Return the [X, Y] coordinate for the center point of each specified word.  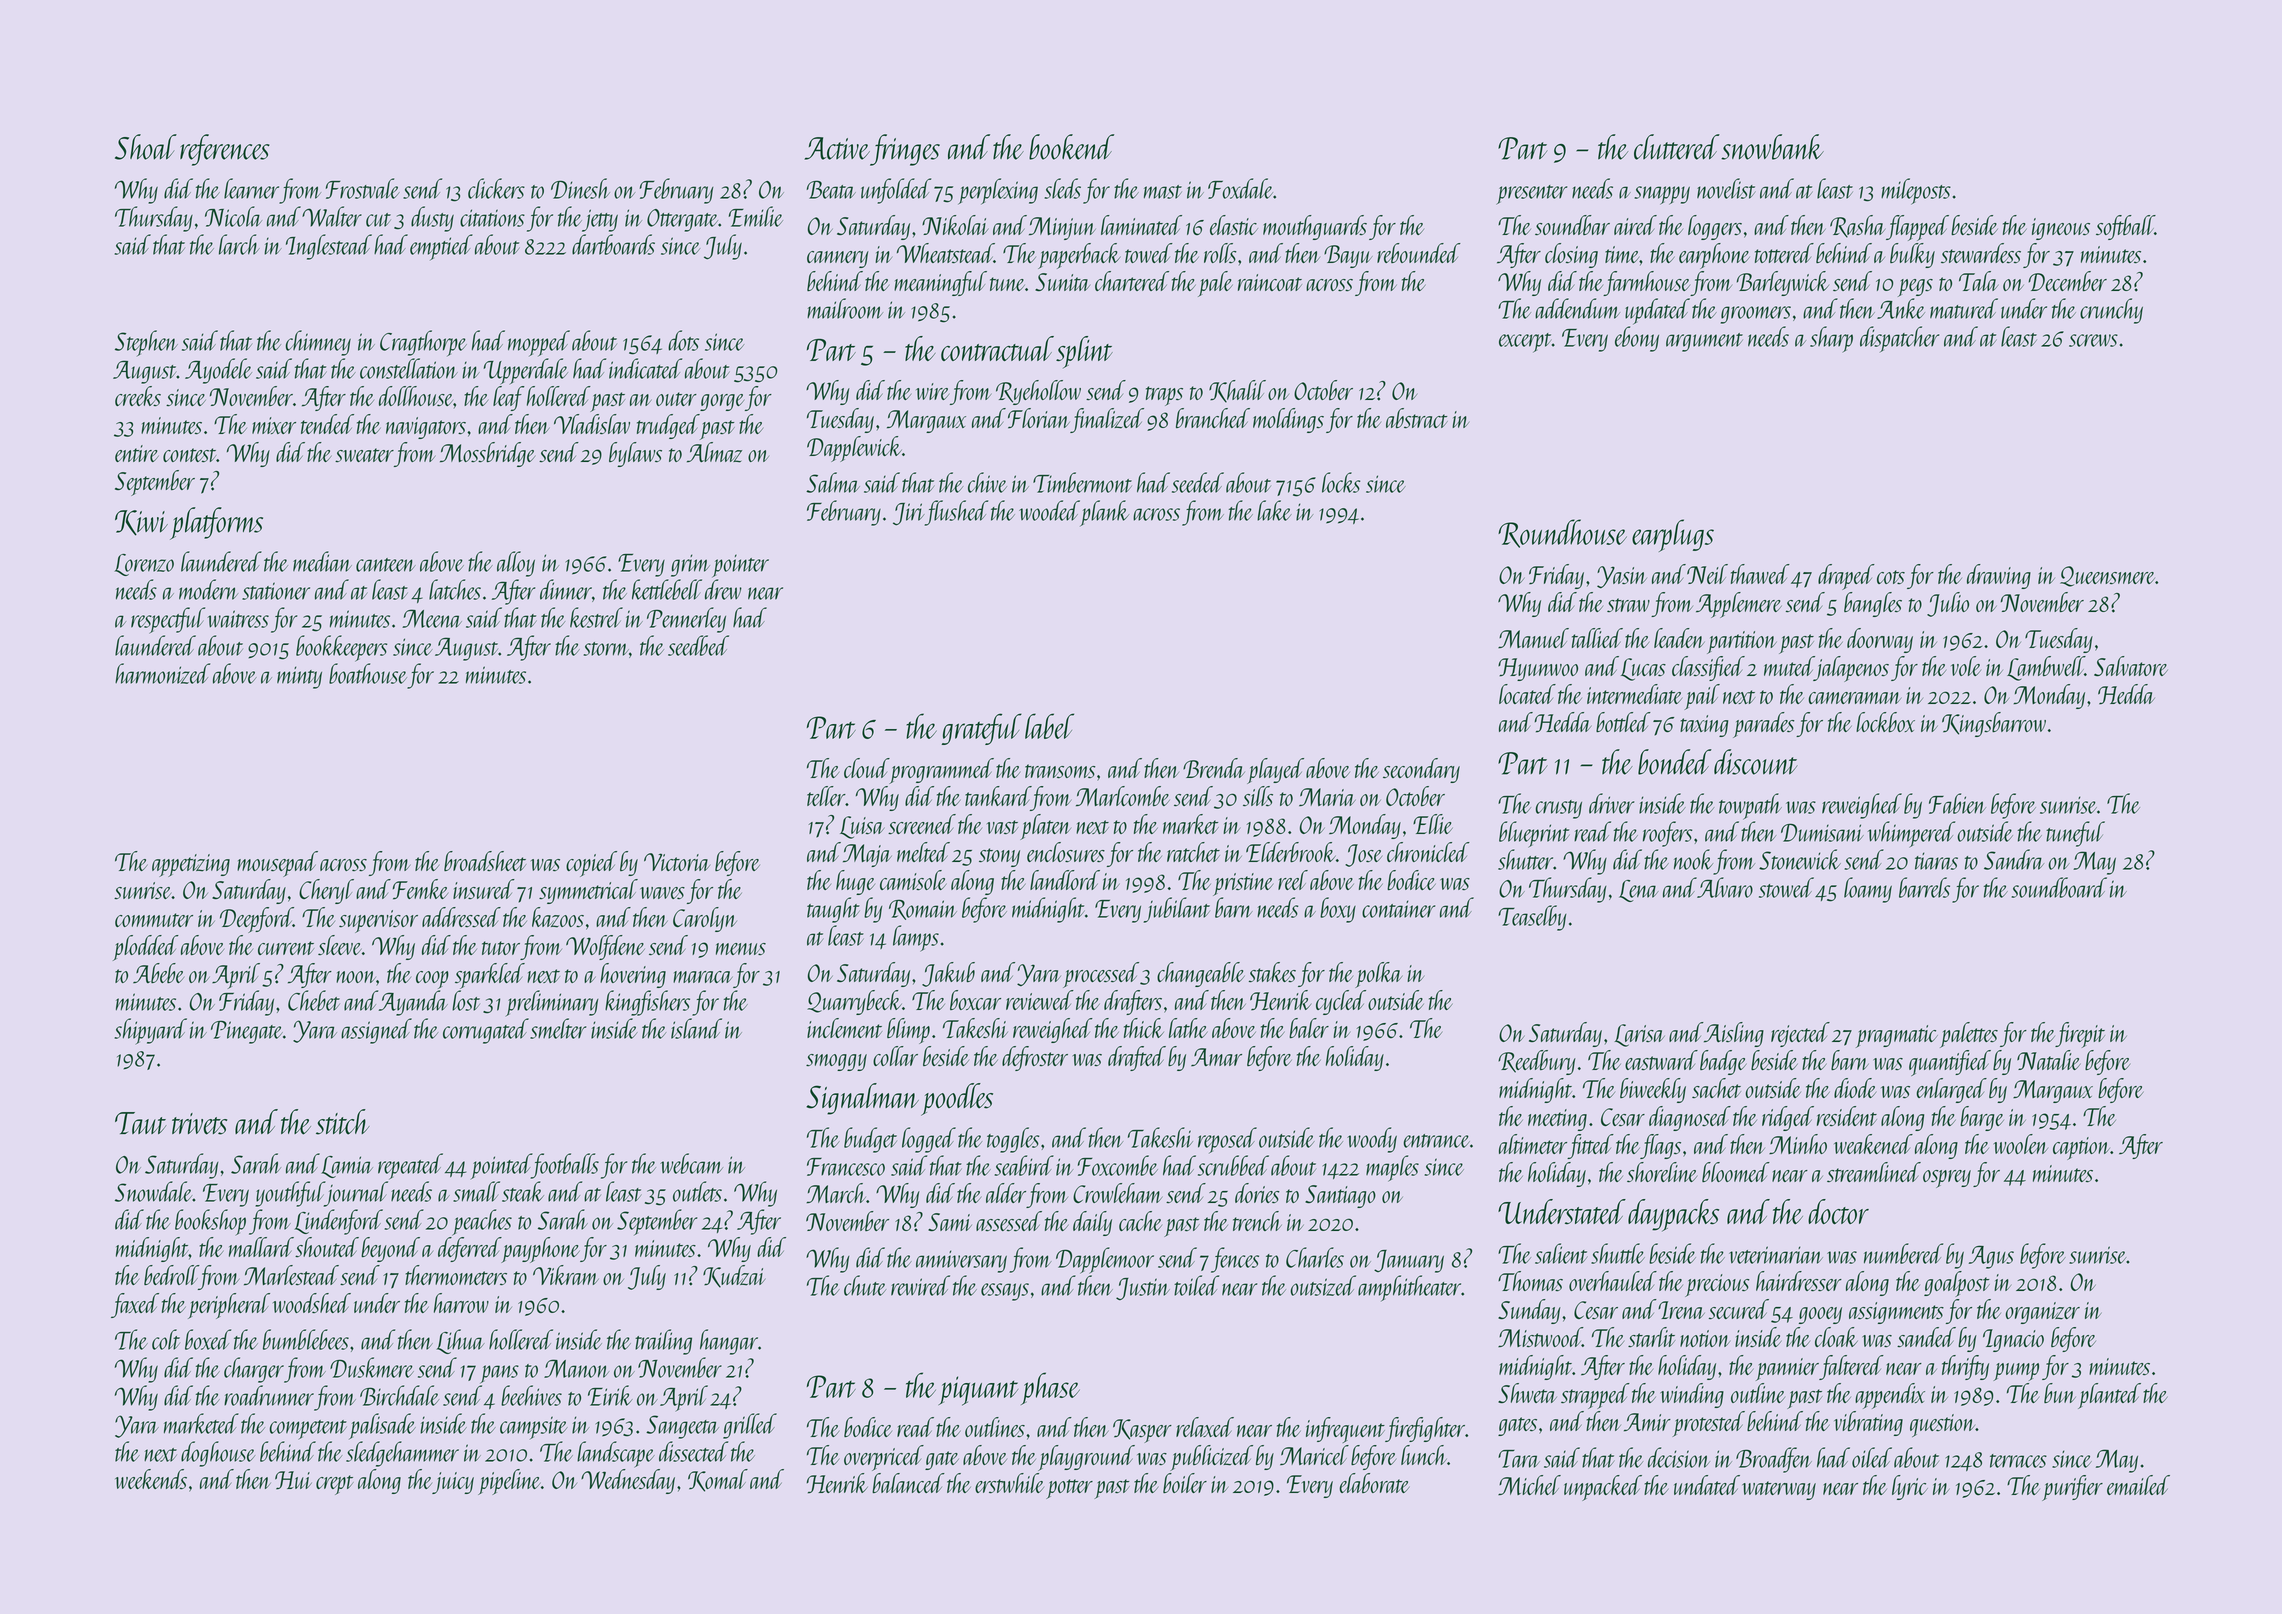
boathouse [368, 673]
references [225, 150]
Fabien [1957, 803]
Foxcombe [1118, 1165]
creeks [138, 396]
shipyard [151, 1031]
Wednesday [628, 1481]
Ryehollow [1038, 392]
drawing [1999, 576]
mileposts [1916, 191]
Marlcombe [1123, 796]
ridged [1788, 1118]
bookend [1071, 147]
